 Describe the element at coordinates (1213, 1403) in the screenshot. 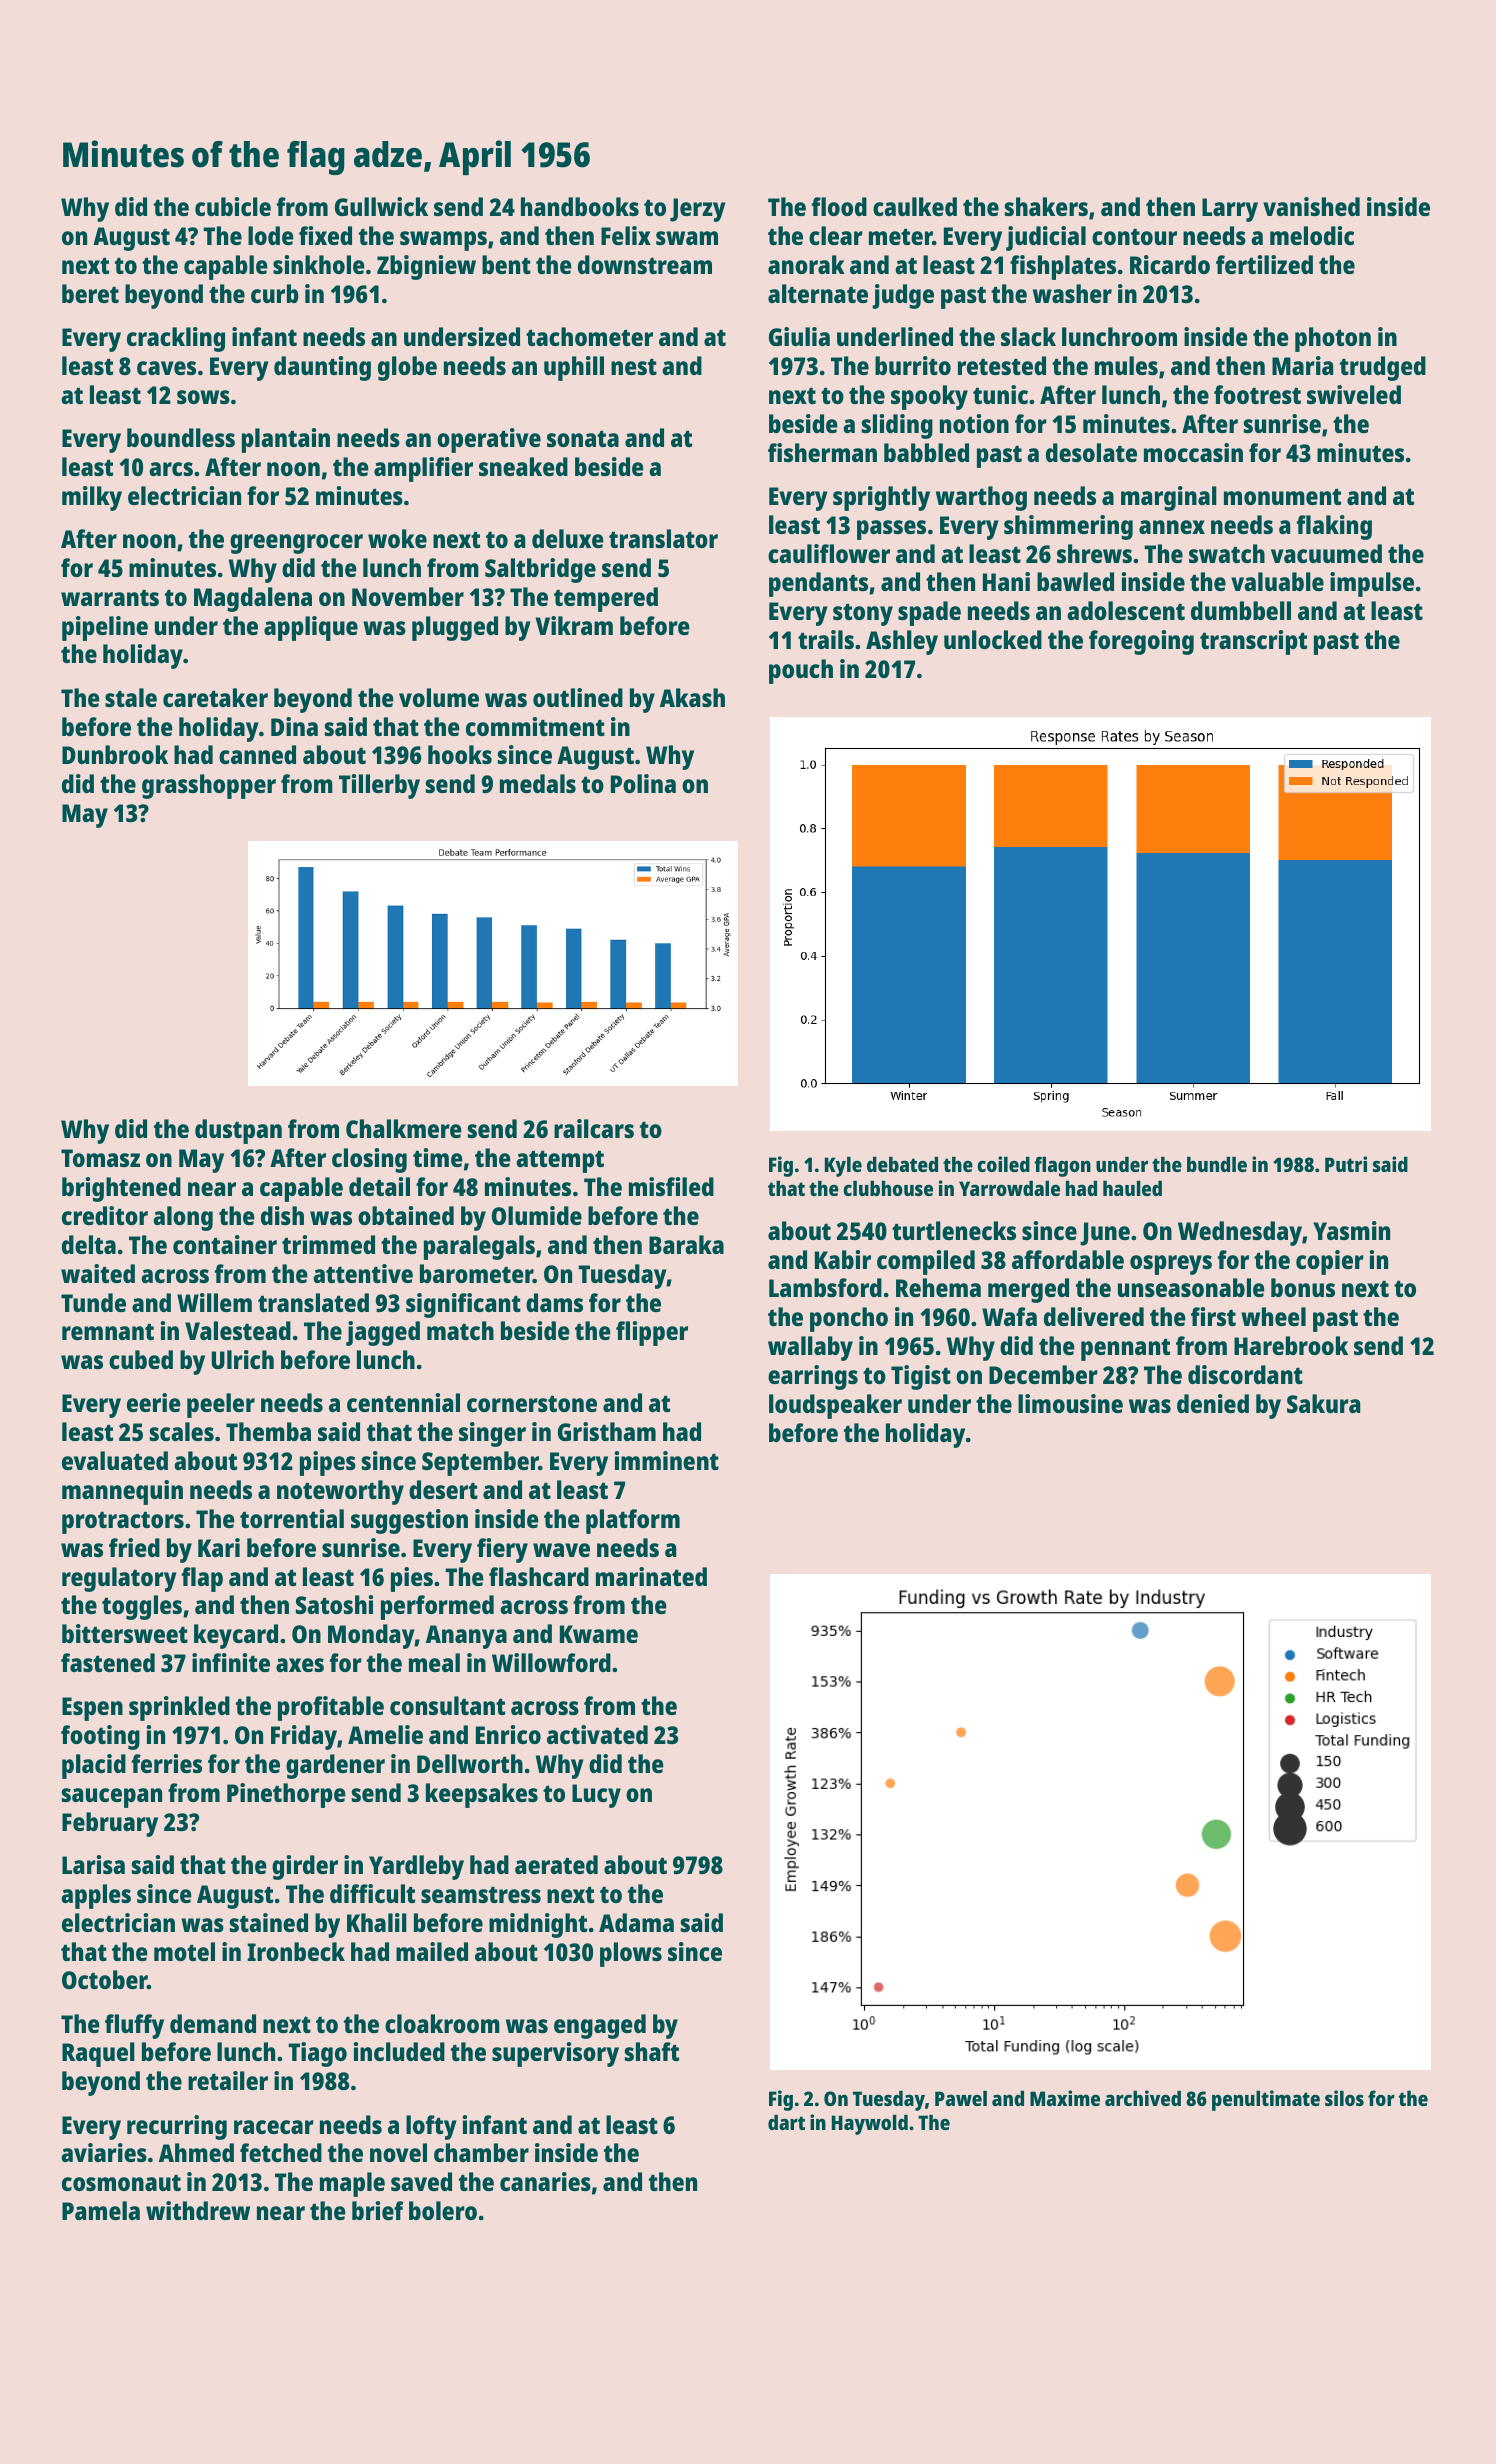

I see `denied` at that location.
